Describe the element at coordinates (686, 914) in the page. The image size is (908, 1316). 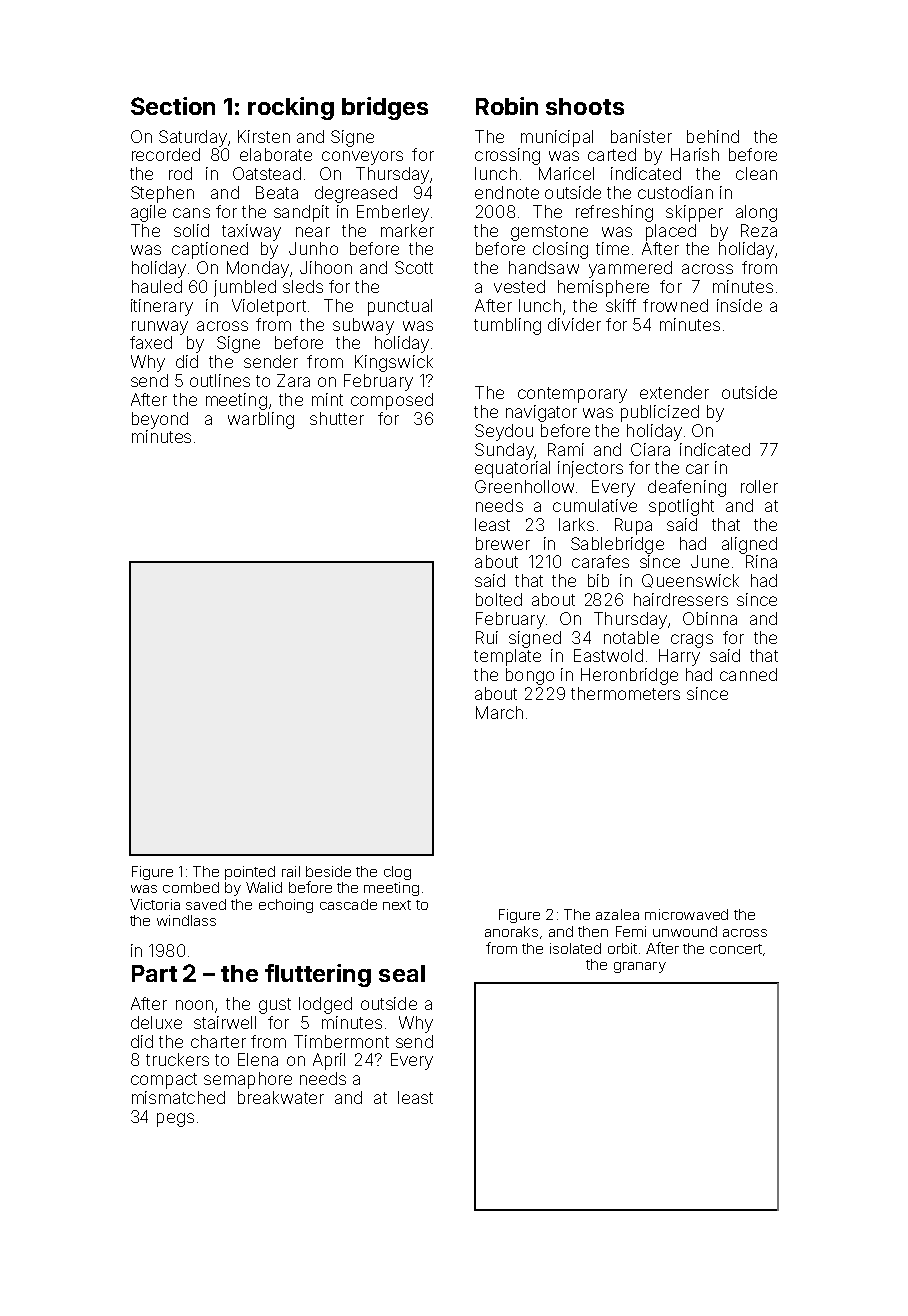
I see `microwaved` at that location.
